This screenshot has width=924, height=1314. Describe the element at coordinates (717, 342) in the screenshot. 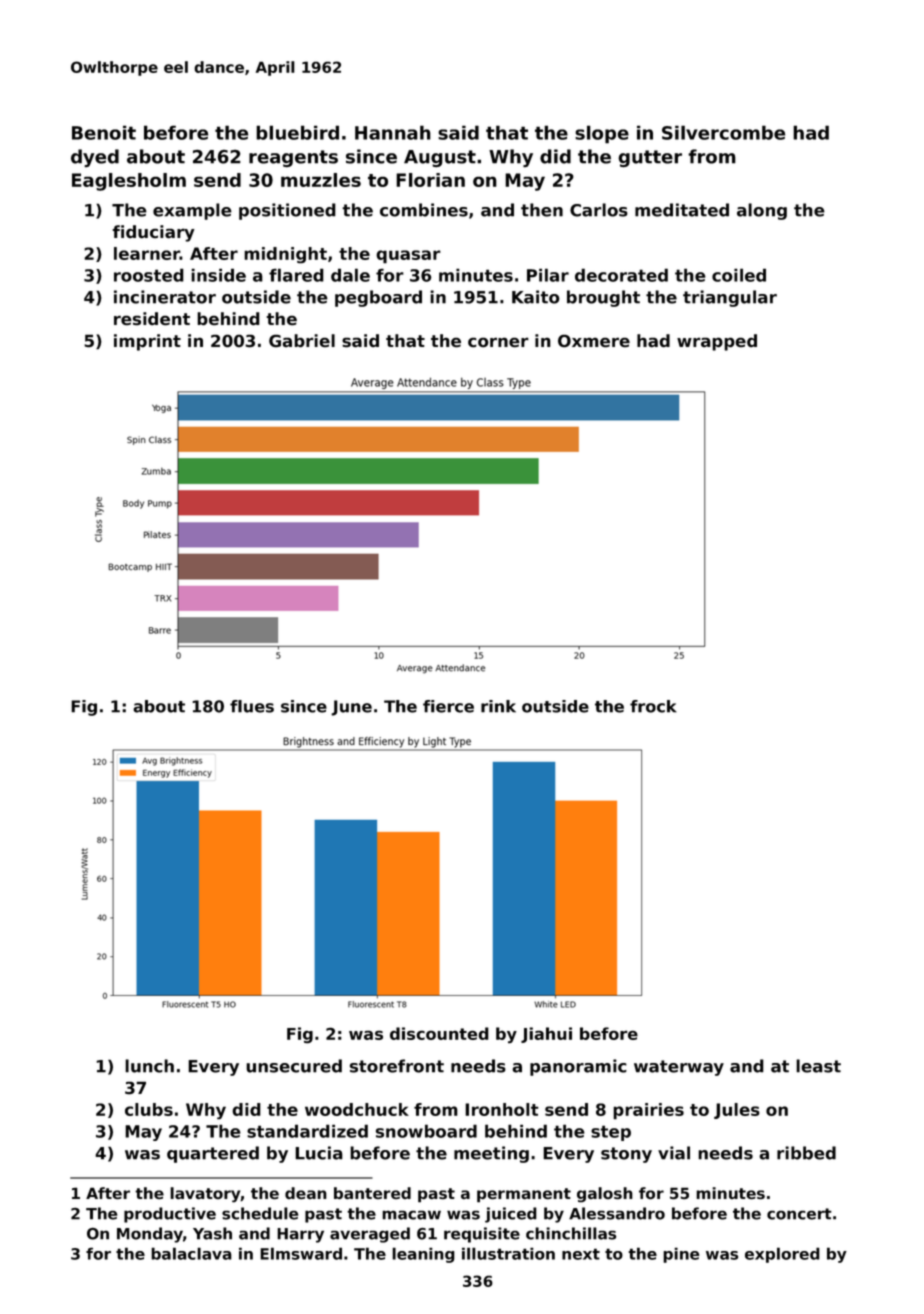

I see `wrapped` at that location.
